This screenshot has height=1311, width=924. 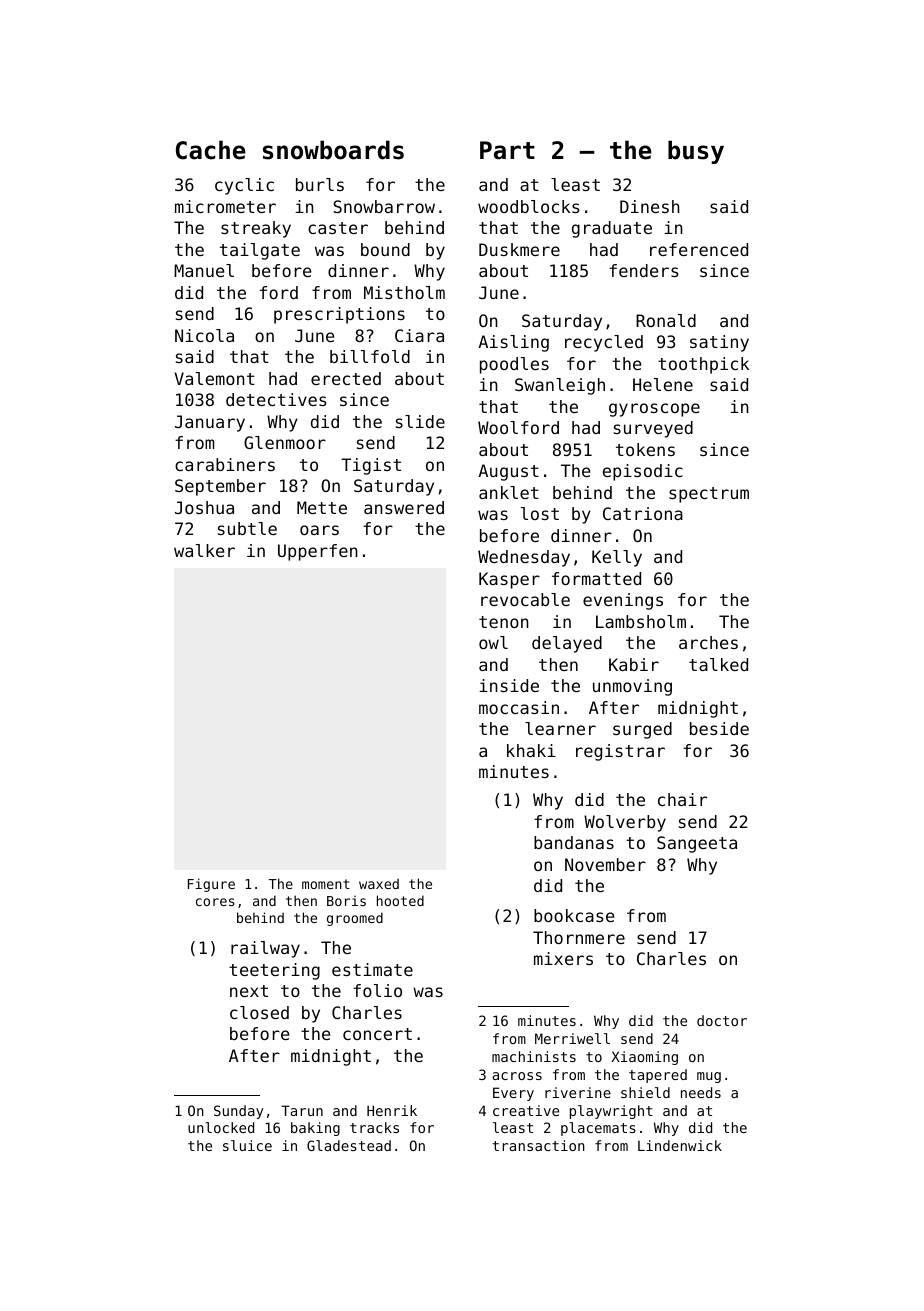 I want to click on Lindenwick, so click(x=680, y=1145).
